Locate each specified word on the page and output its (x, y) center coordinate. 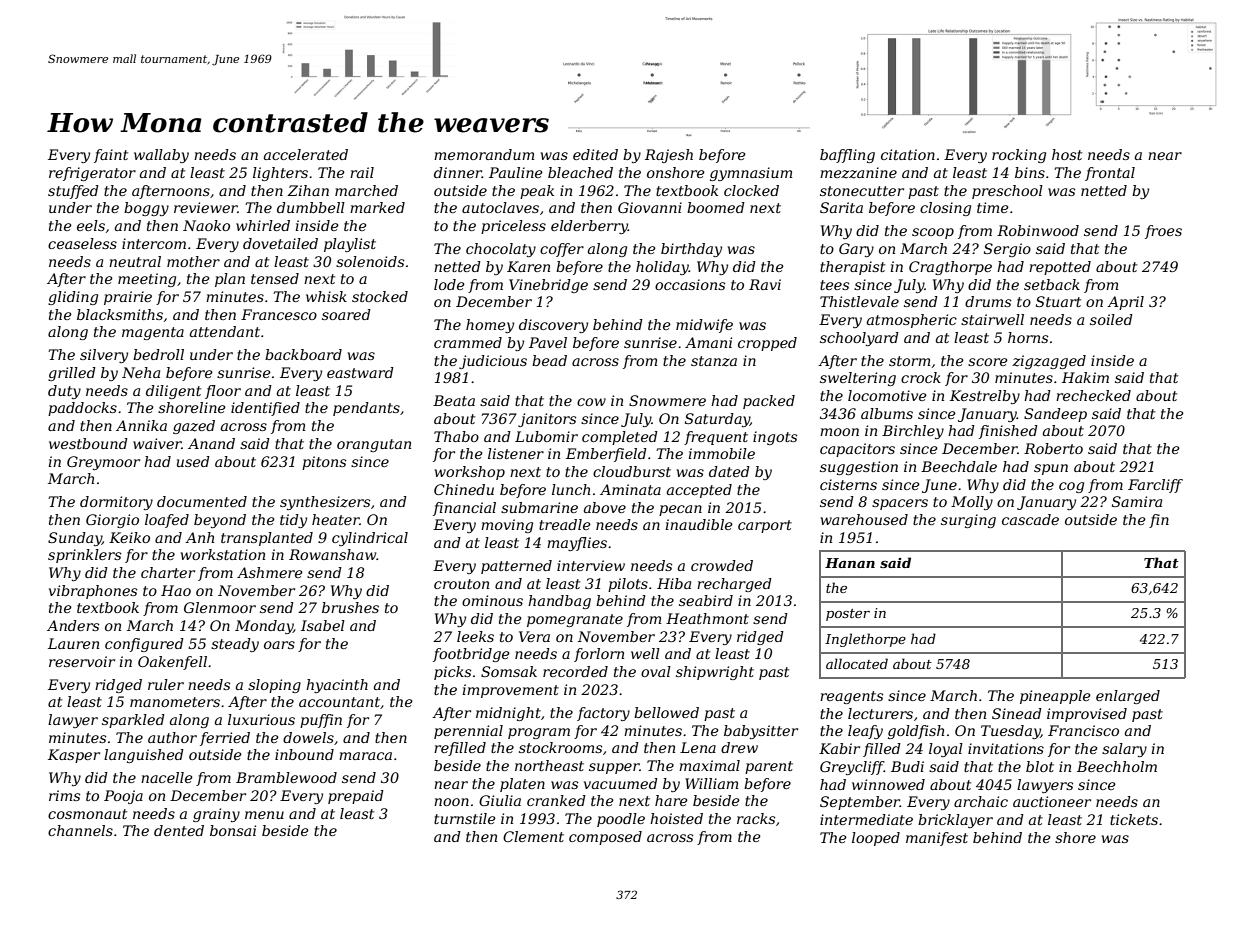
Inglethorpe (865, 640)
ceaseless (82, 243)
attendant (225, 331)
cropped (767, 344)
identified (265, 409)
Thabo (456, 436)
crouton (461, 584)
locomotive (887, 395)
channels (80, 830)
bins (1030, 172)
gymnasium (751, 174)
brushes (350, 607)
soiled (1111, 319)
